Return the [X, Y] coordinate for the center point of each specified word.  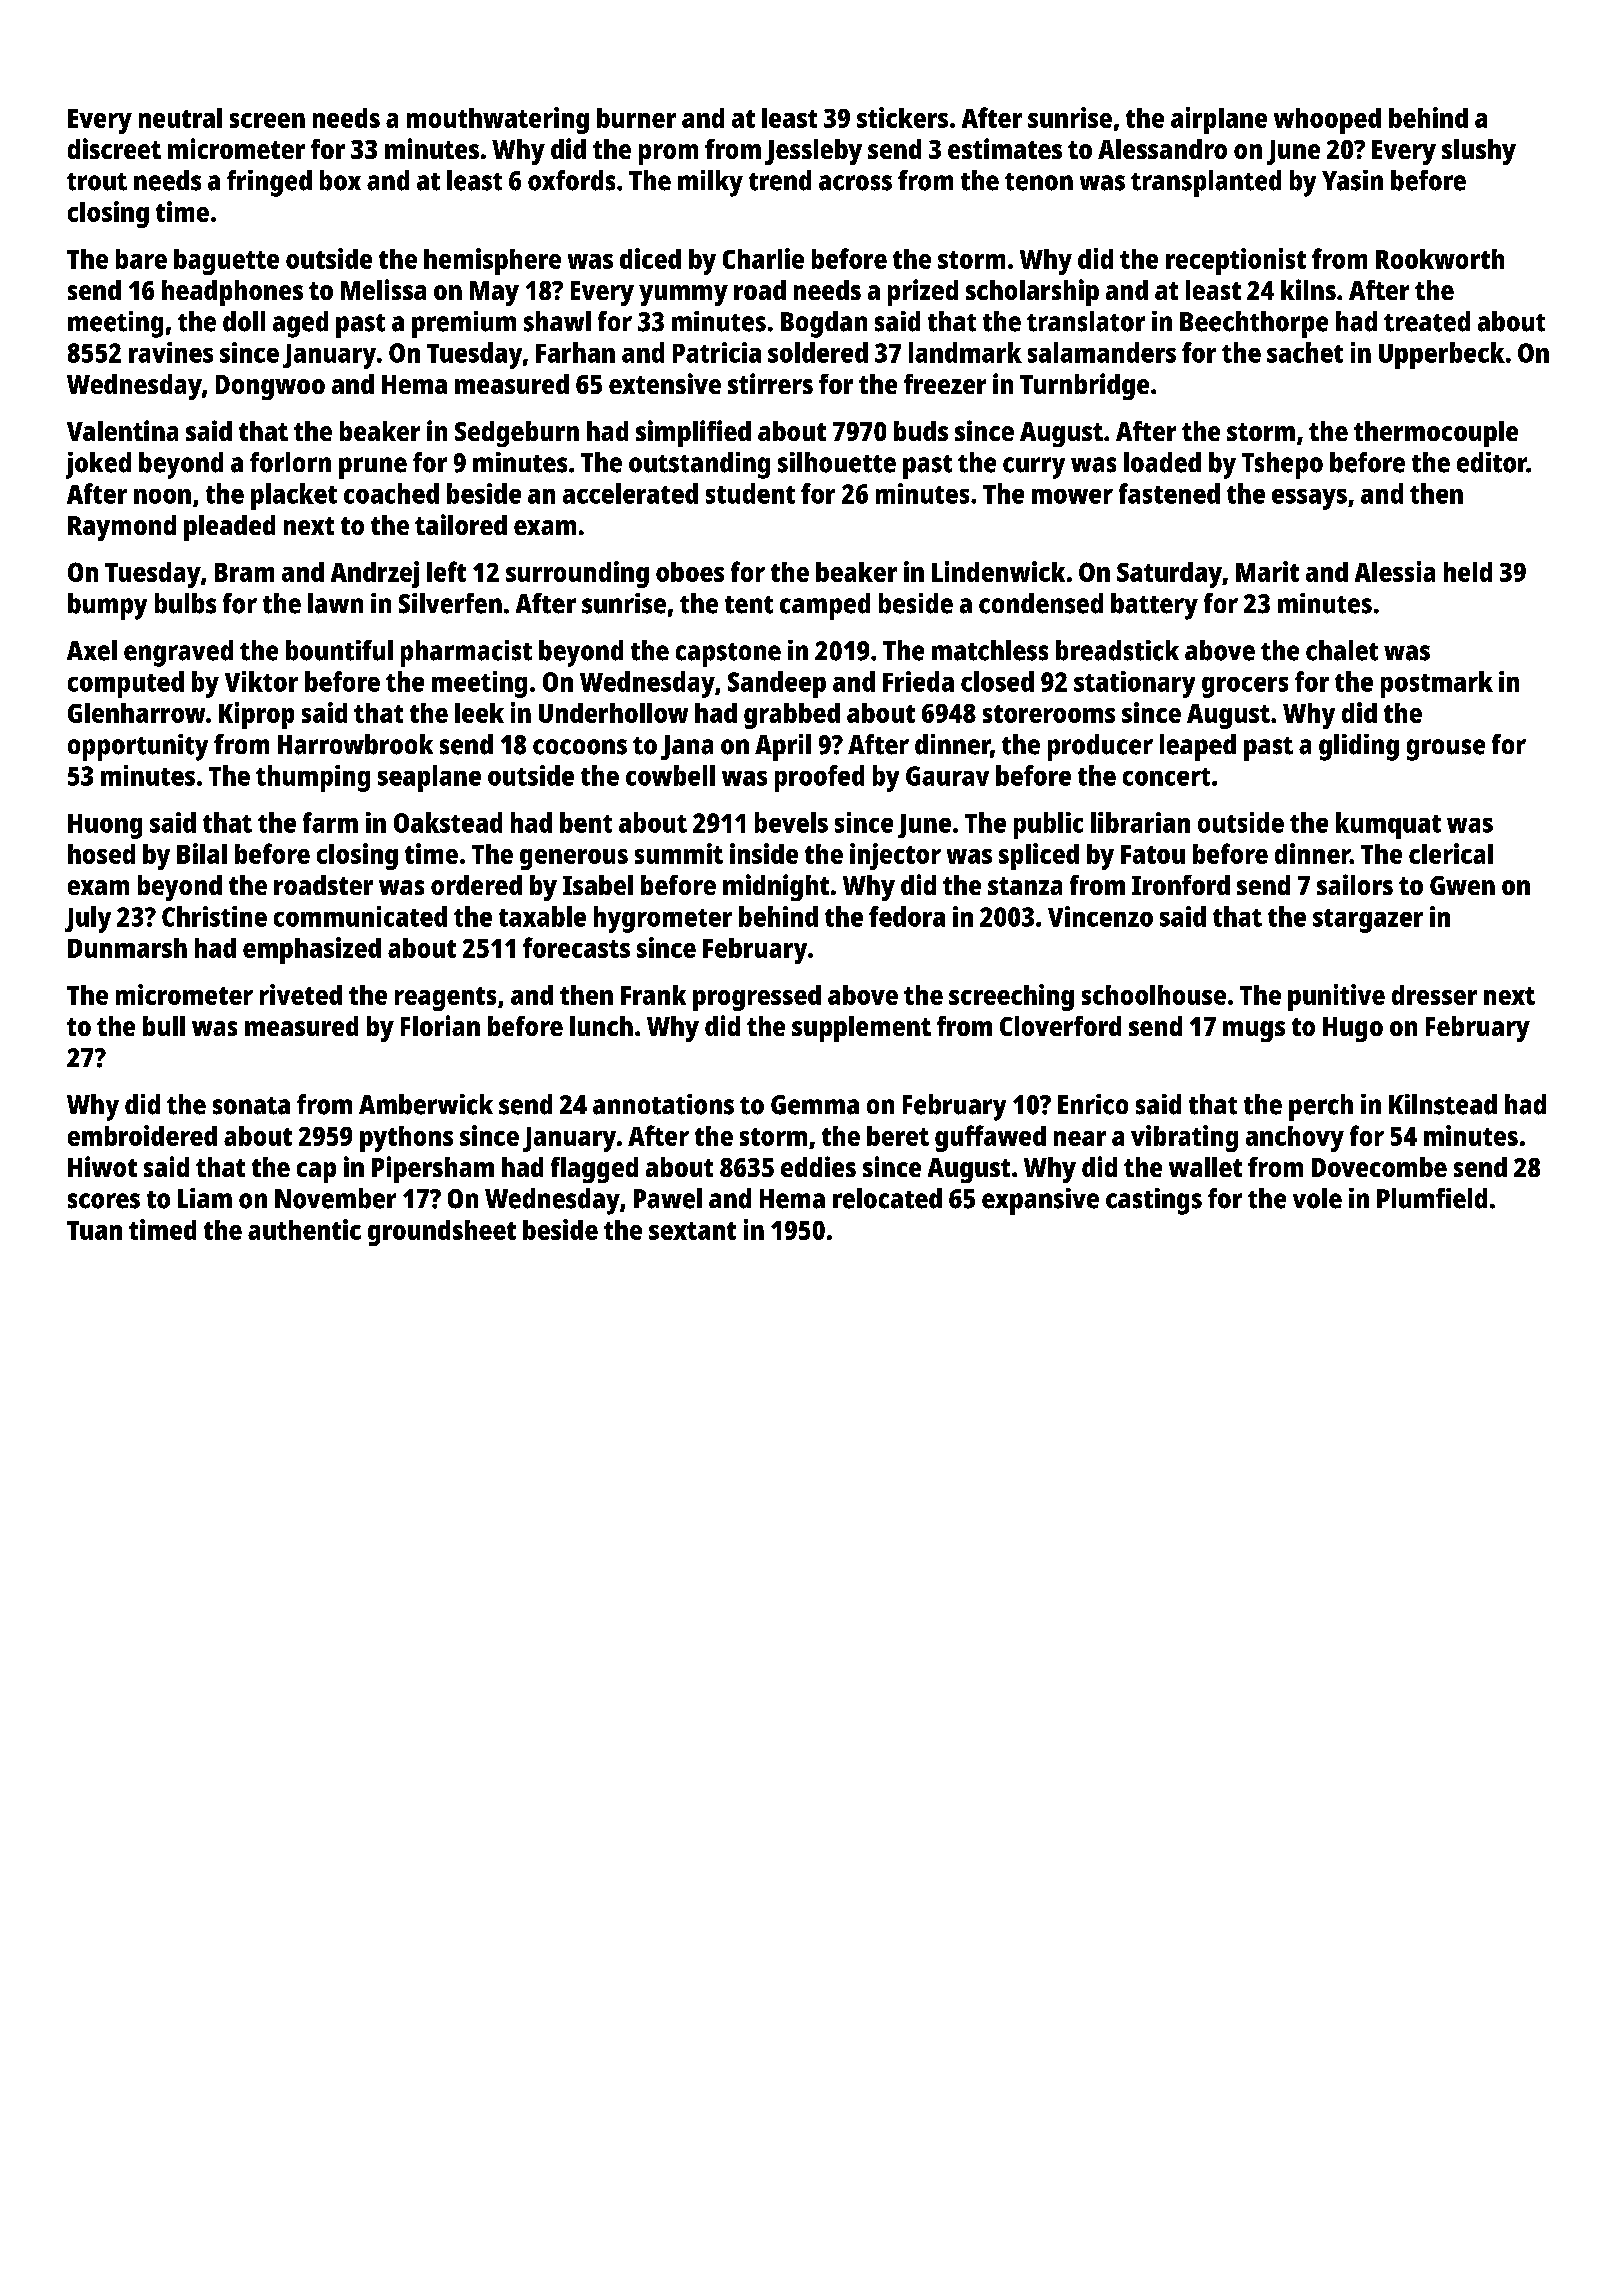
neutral [180, 118]
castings [1154, 1201]
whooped [1327, 121]
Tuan [94, 1230]
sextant [692, 1231]
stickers [902, 117]
